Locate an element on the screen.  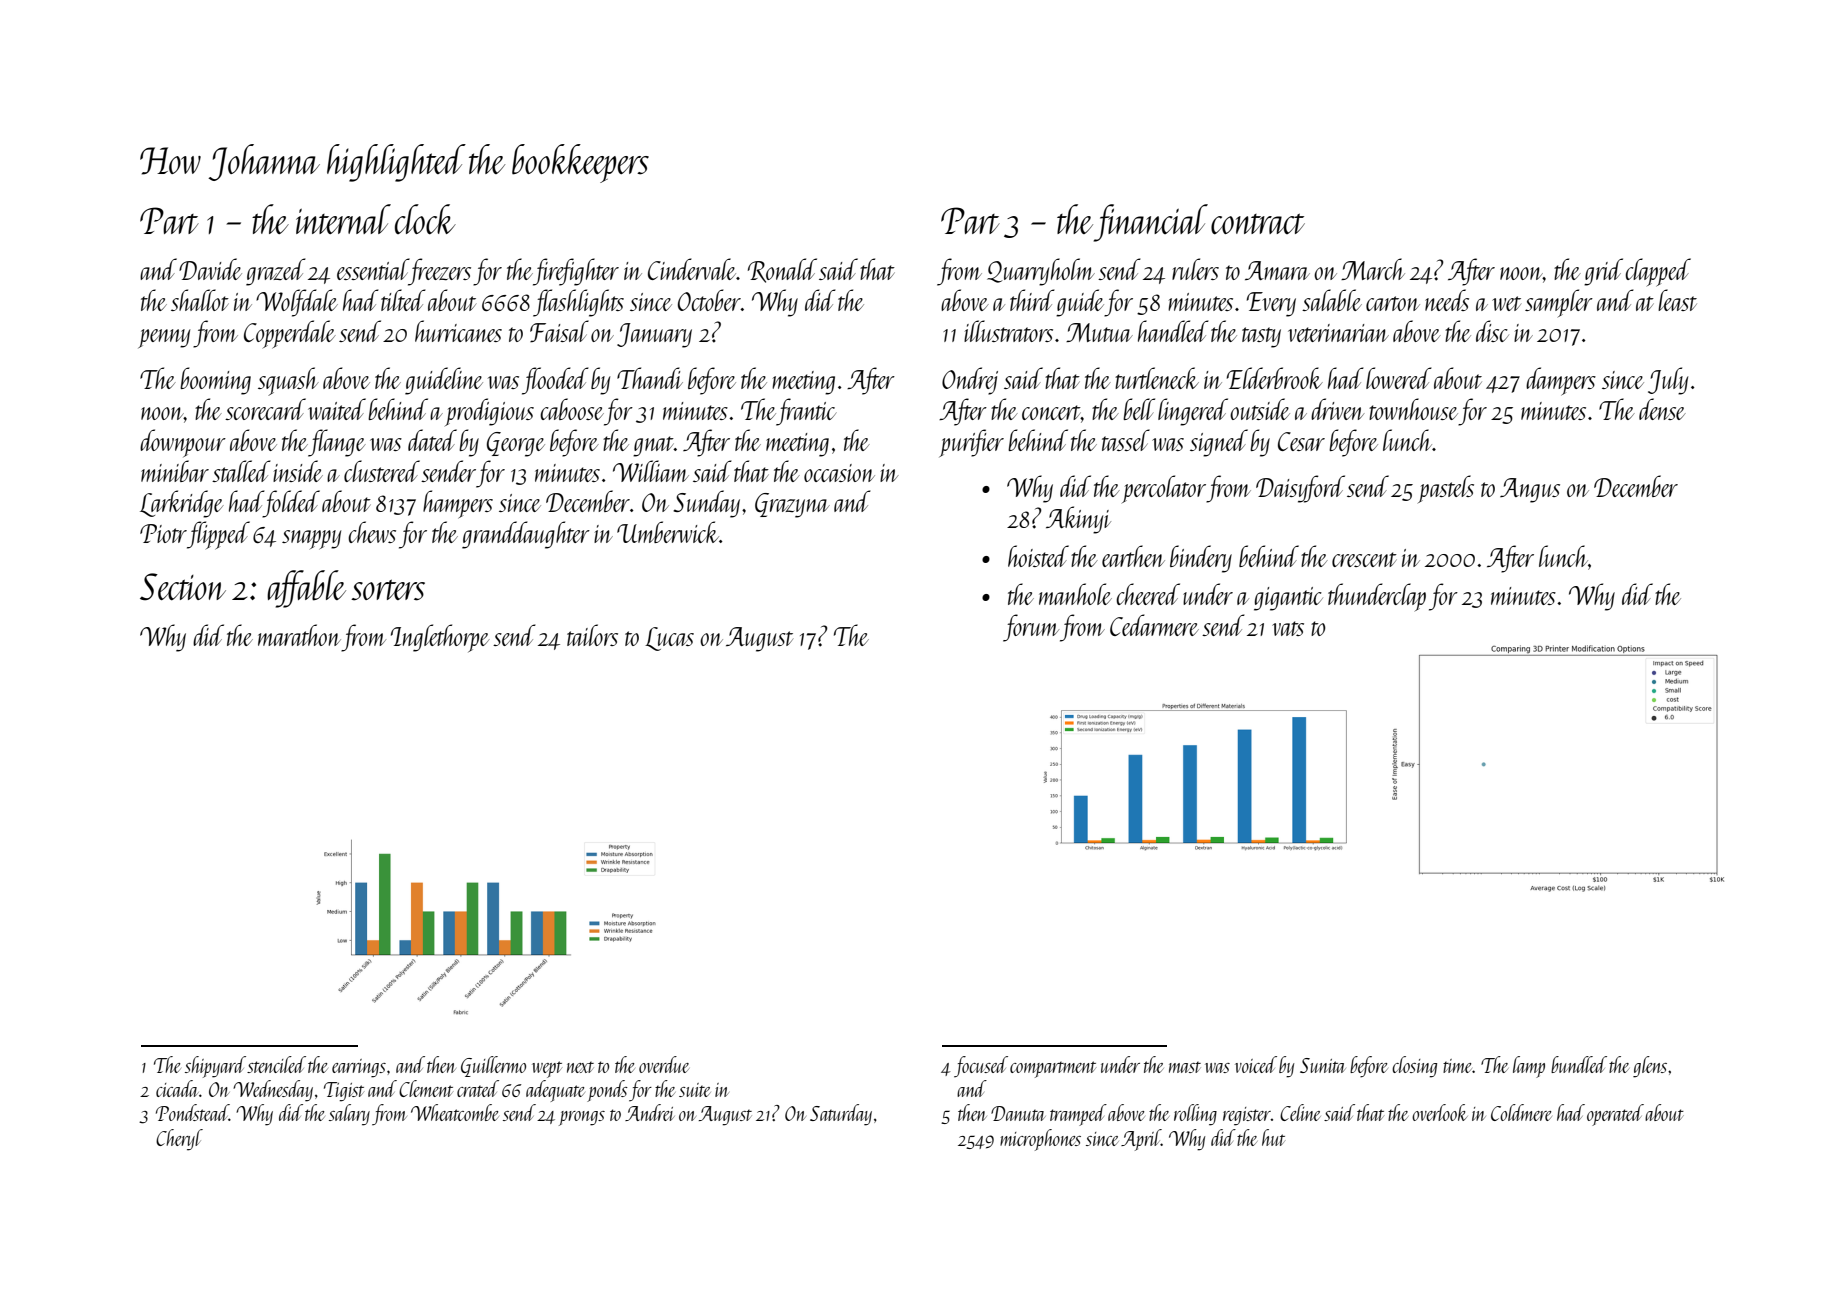
purifier is located at coordinates (971, 443).
